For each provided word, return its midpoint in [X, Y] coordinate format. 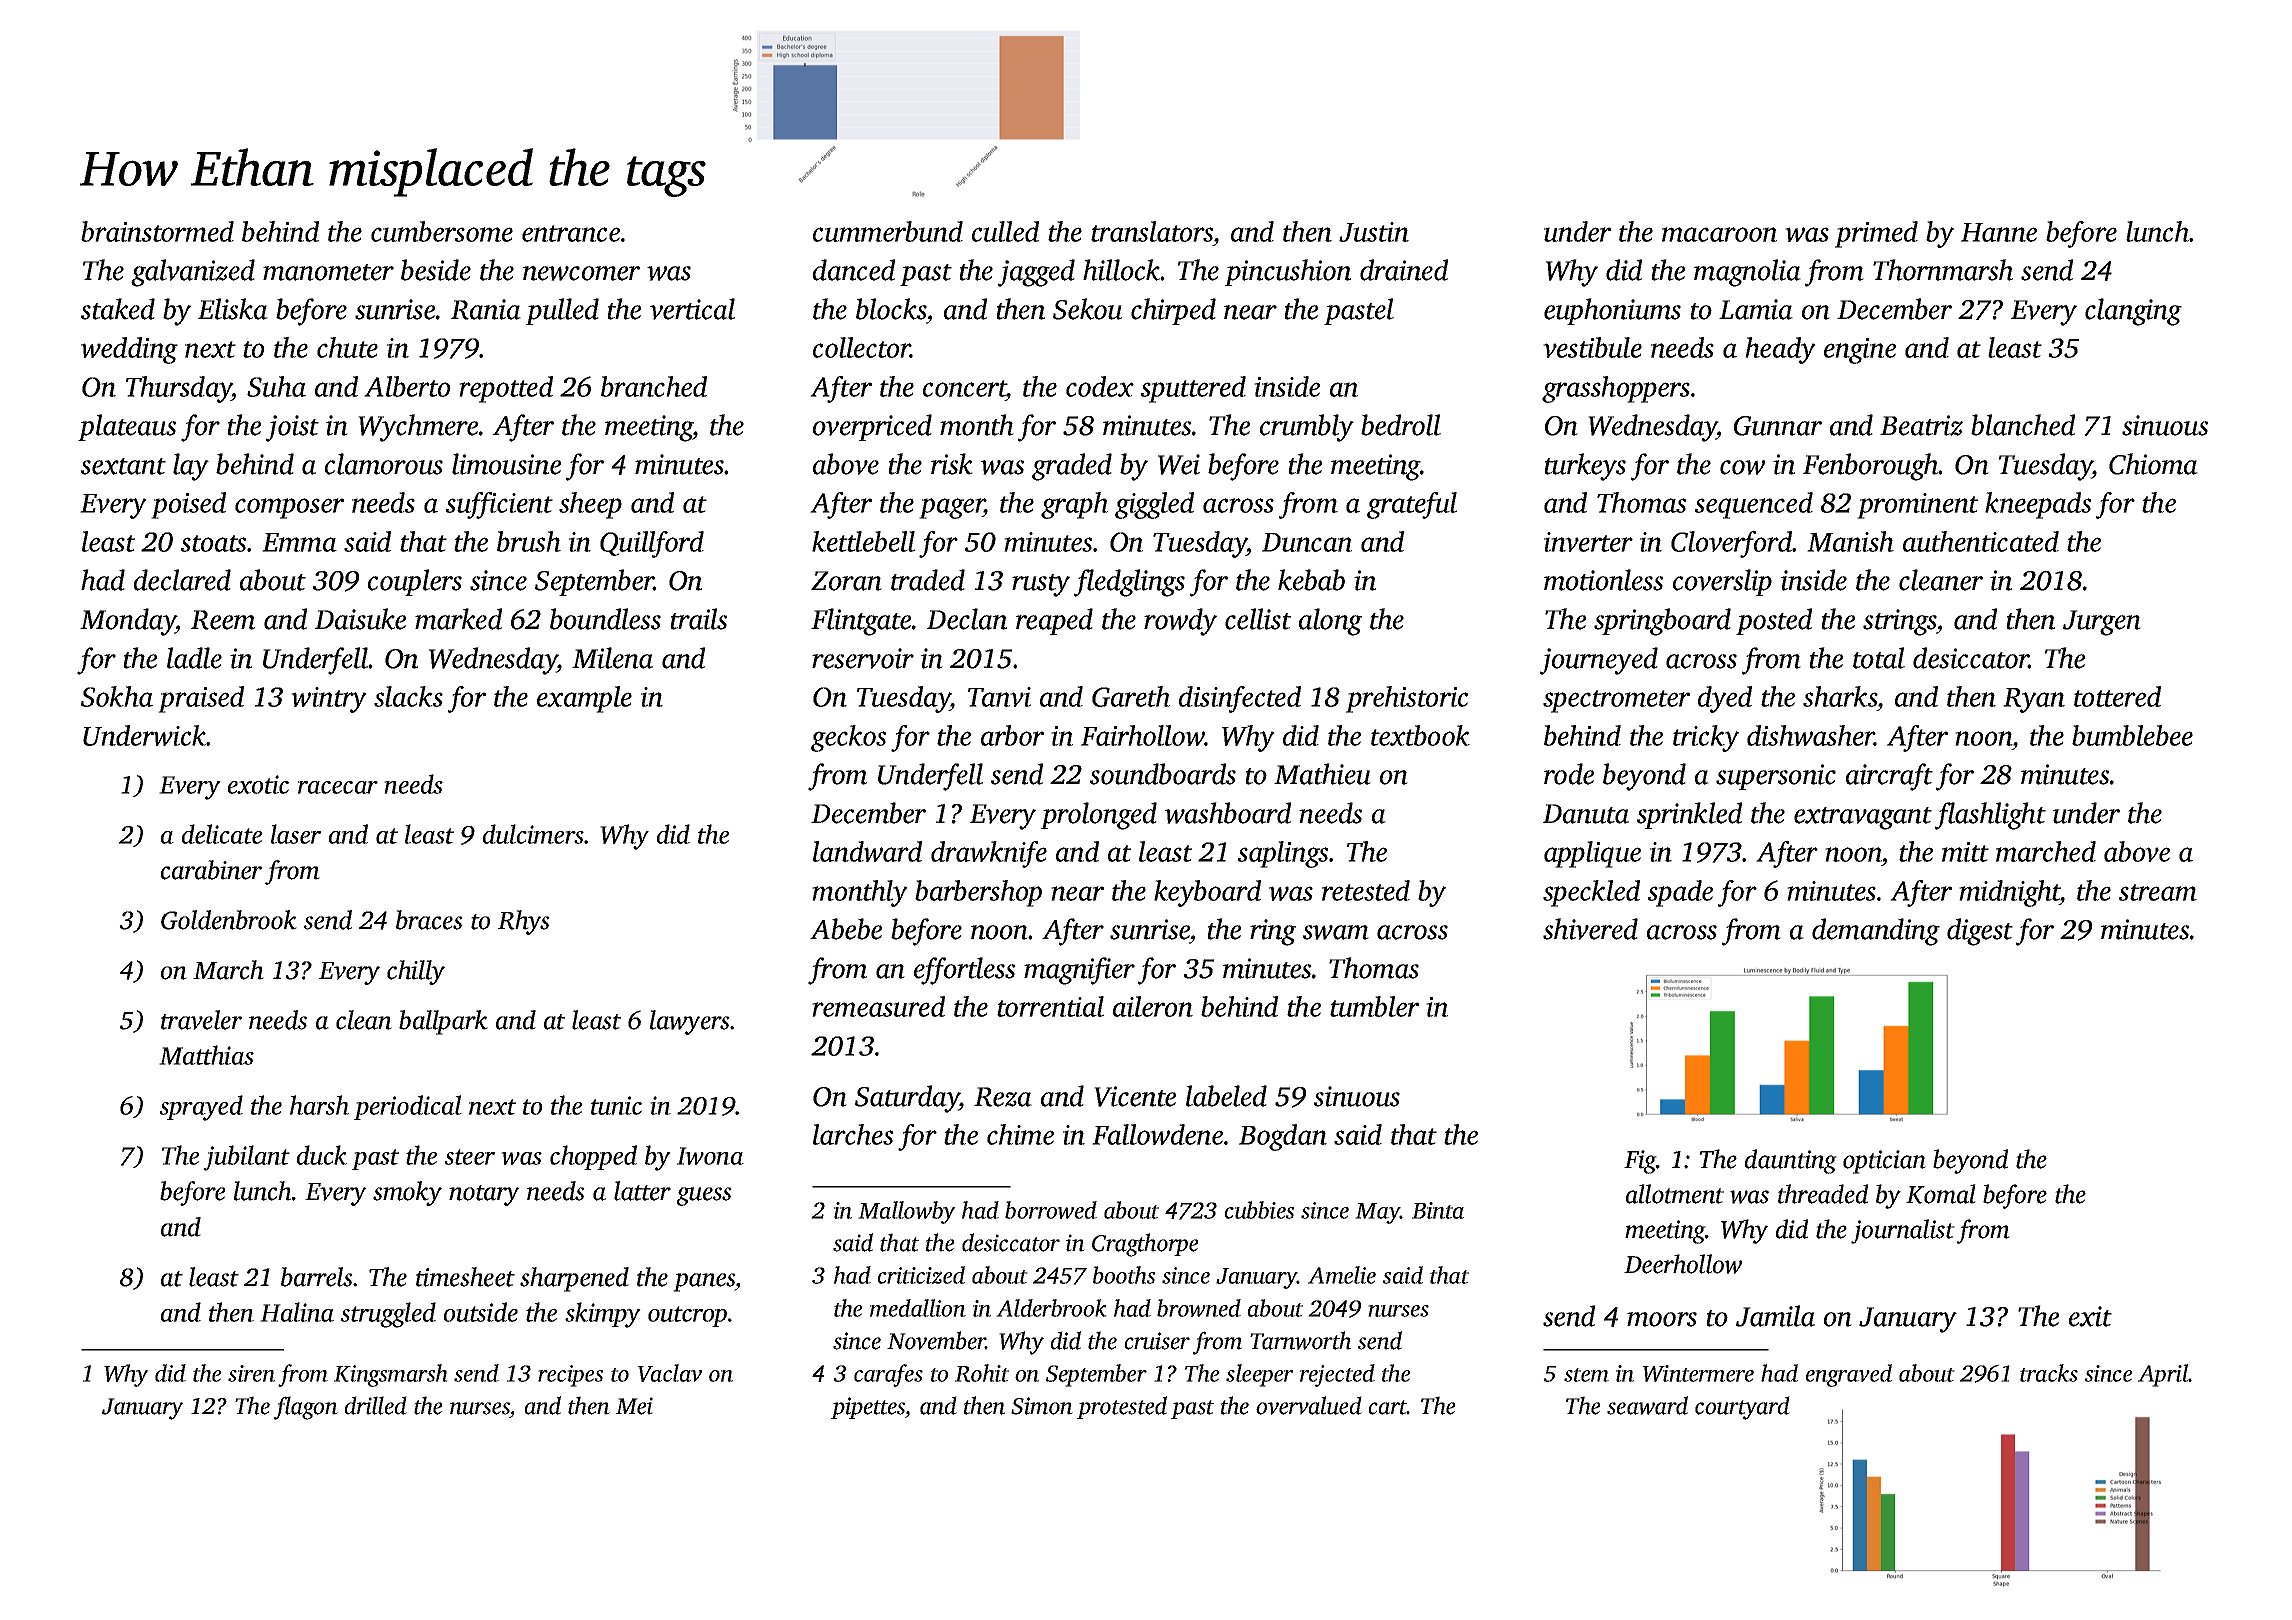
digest [1980, 932]
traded [928, 580]
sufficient [499, 505]
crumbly [1307, 428]
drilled [376, 1405]
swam [1336, 932]
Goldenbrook [229, 920]
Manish [1850, 541]
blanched [2023, 425]
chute [347, 347]
